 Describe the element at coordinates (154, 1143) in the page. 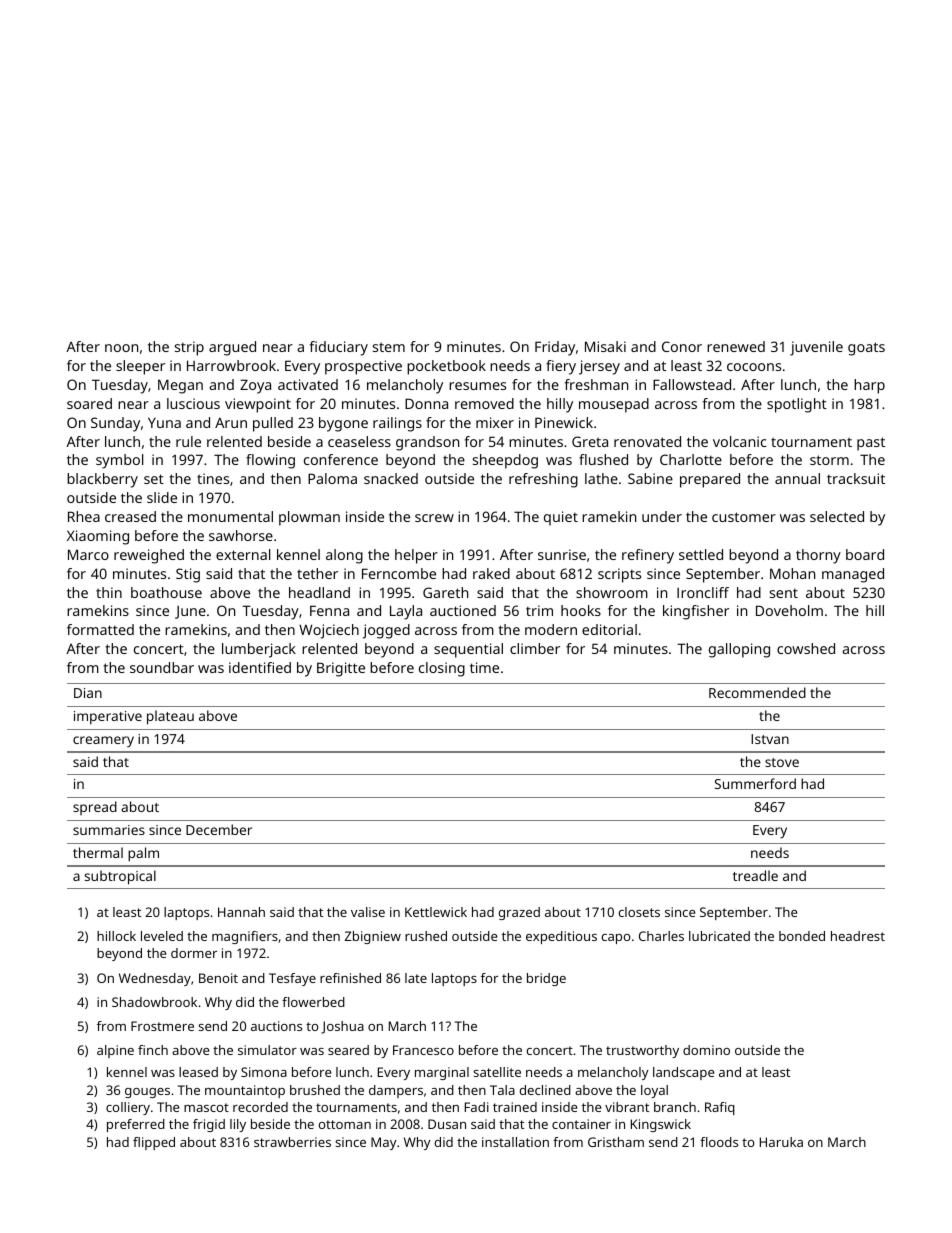

I see `flipped` at that location.
